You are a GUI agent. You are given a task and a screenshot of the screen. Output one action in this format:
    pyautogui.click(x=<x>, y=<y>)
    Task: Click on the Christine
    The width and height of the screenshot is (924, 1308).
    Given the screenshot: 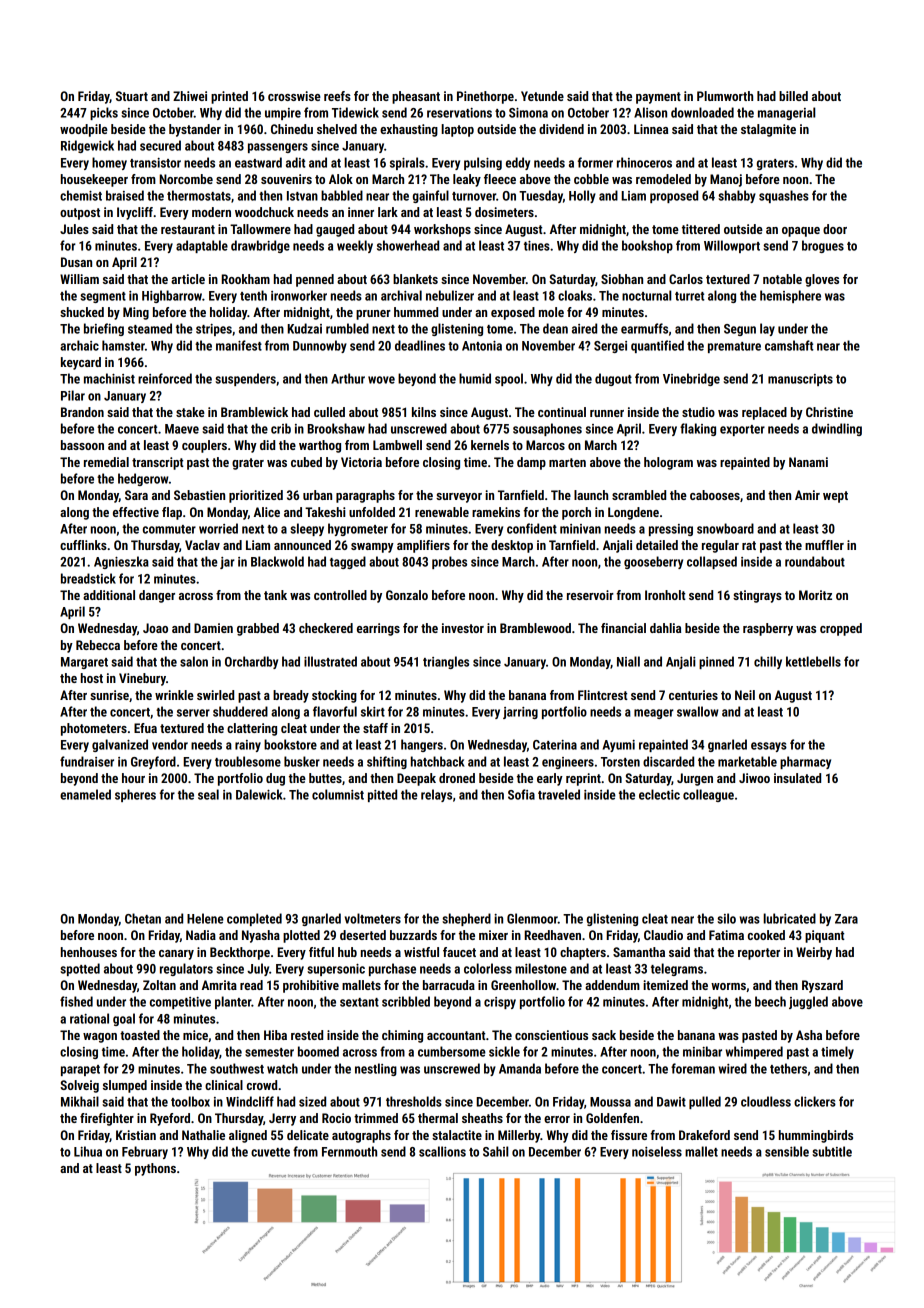 What is the action you would take?
    pyautogui.click(x=829, y=412)
